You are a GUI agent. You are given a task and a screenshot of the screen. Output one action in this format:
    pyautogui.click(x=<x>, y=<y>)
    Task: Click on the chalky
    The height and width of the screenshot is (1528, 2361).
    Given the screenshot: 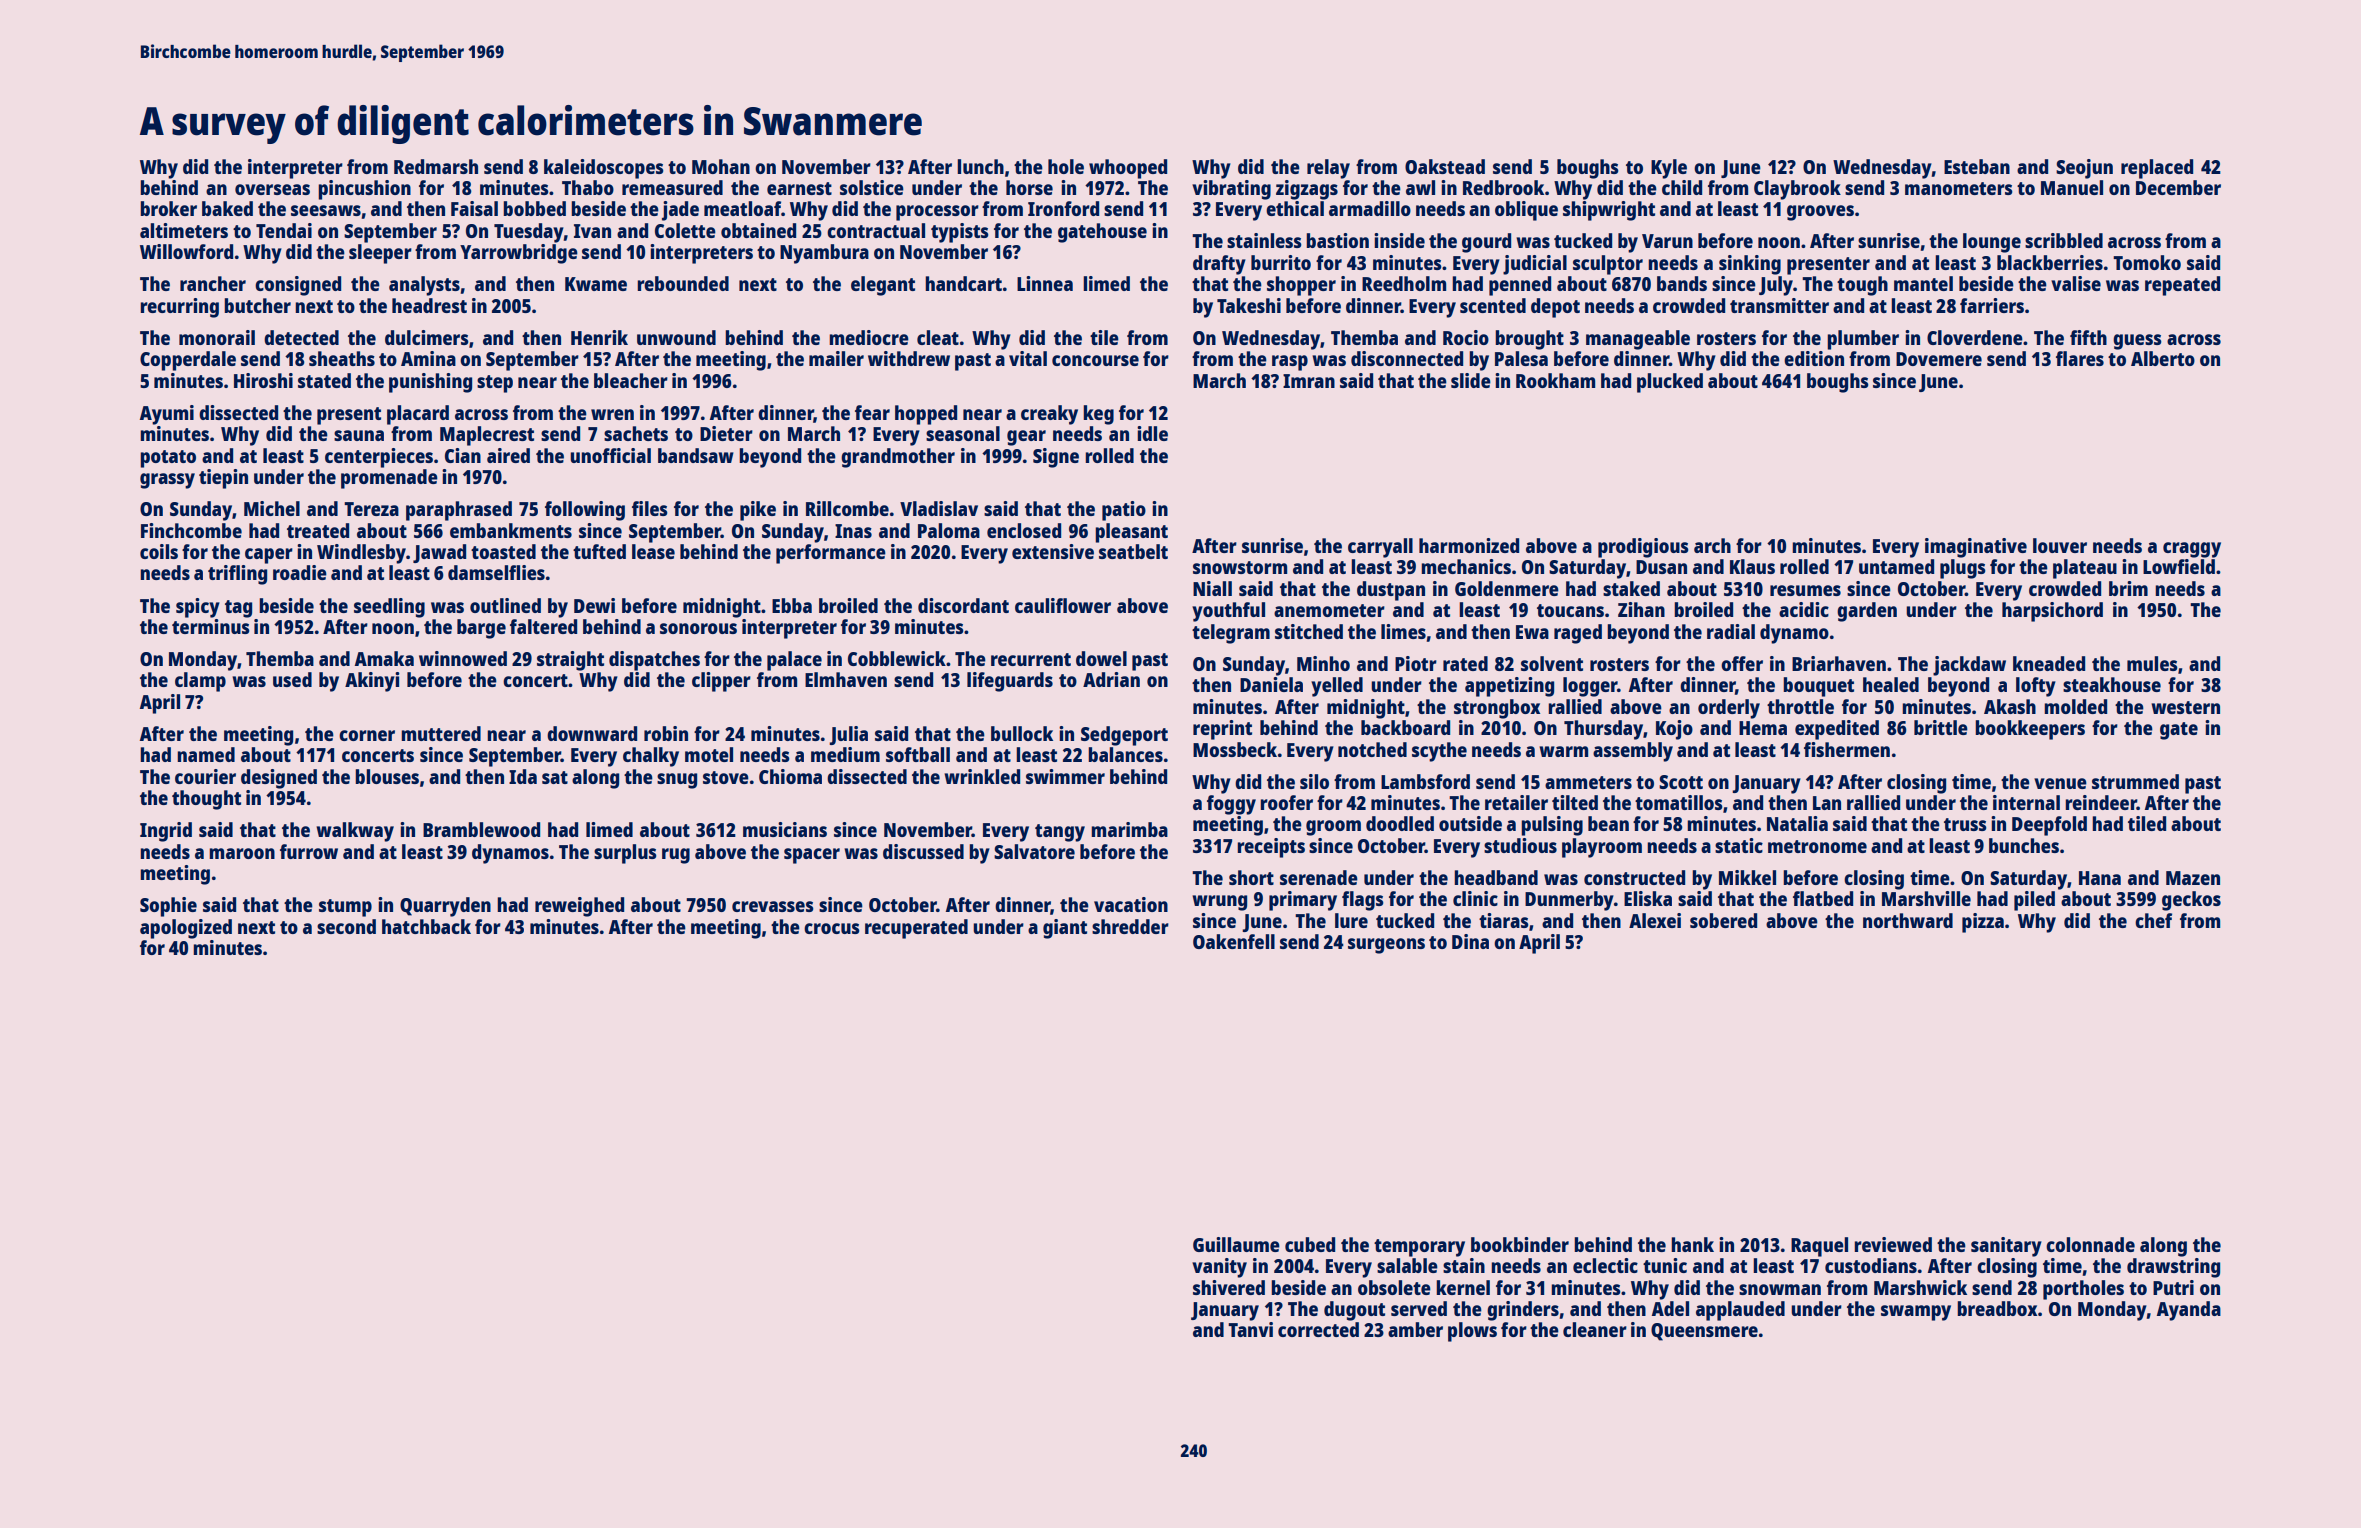 What is the action you would take?
    pyautogui.click(x=651, y=757)
